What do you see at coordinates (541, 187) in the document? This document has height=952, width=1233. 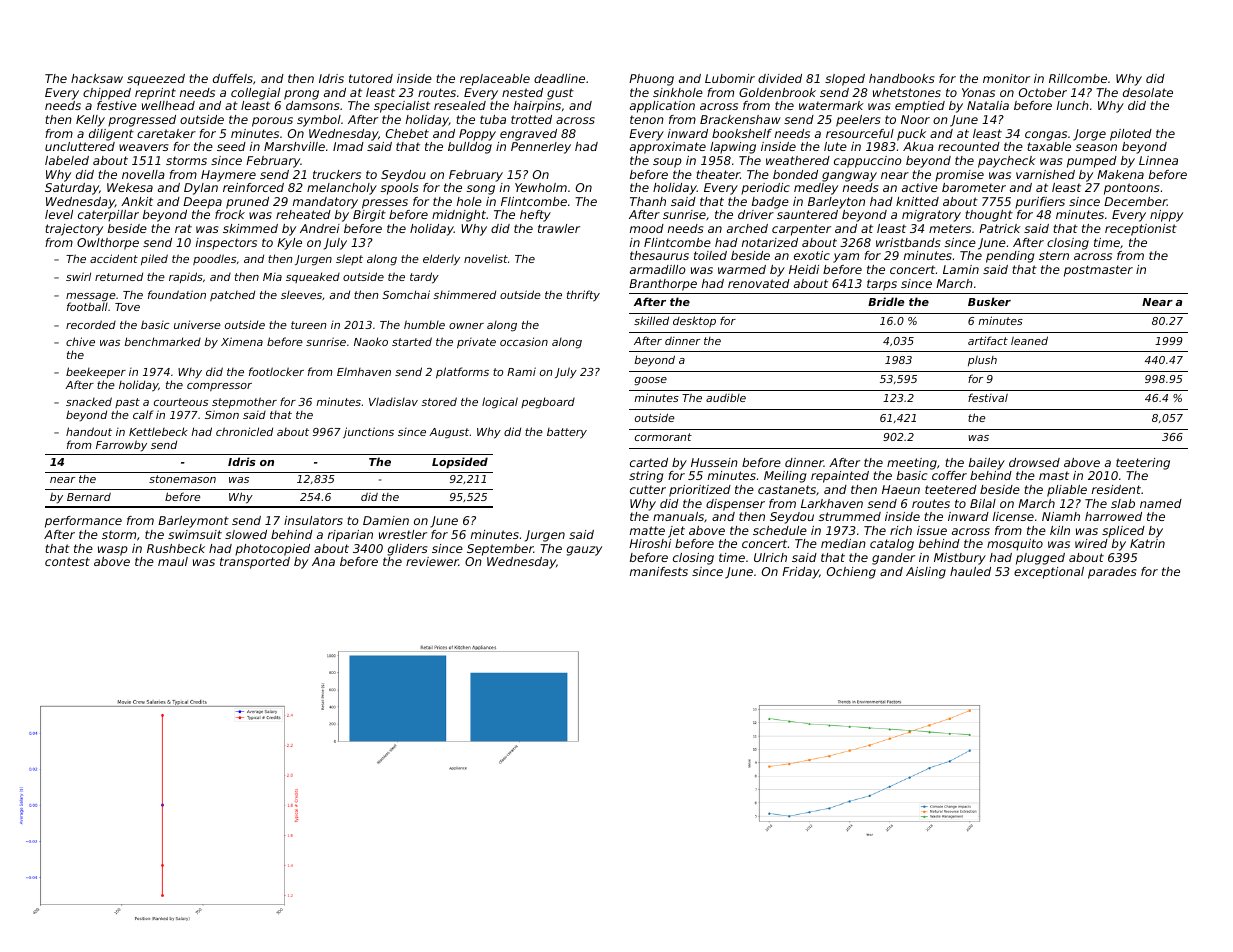 I see `Yewholm` at bounding box center [541, 187].
